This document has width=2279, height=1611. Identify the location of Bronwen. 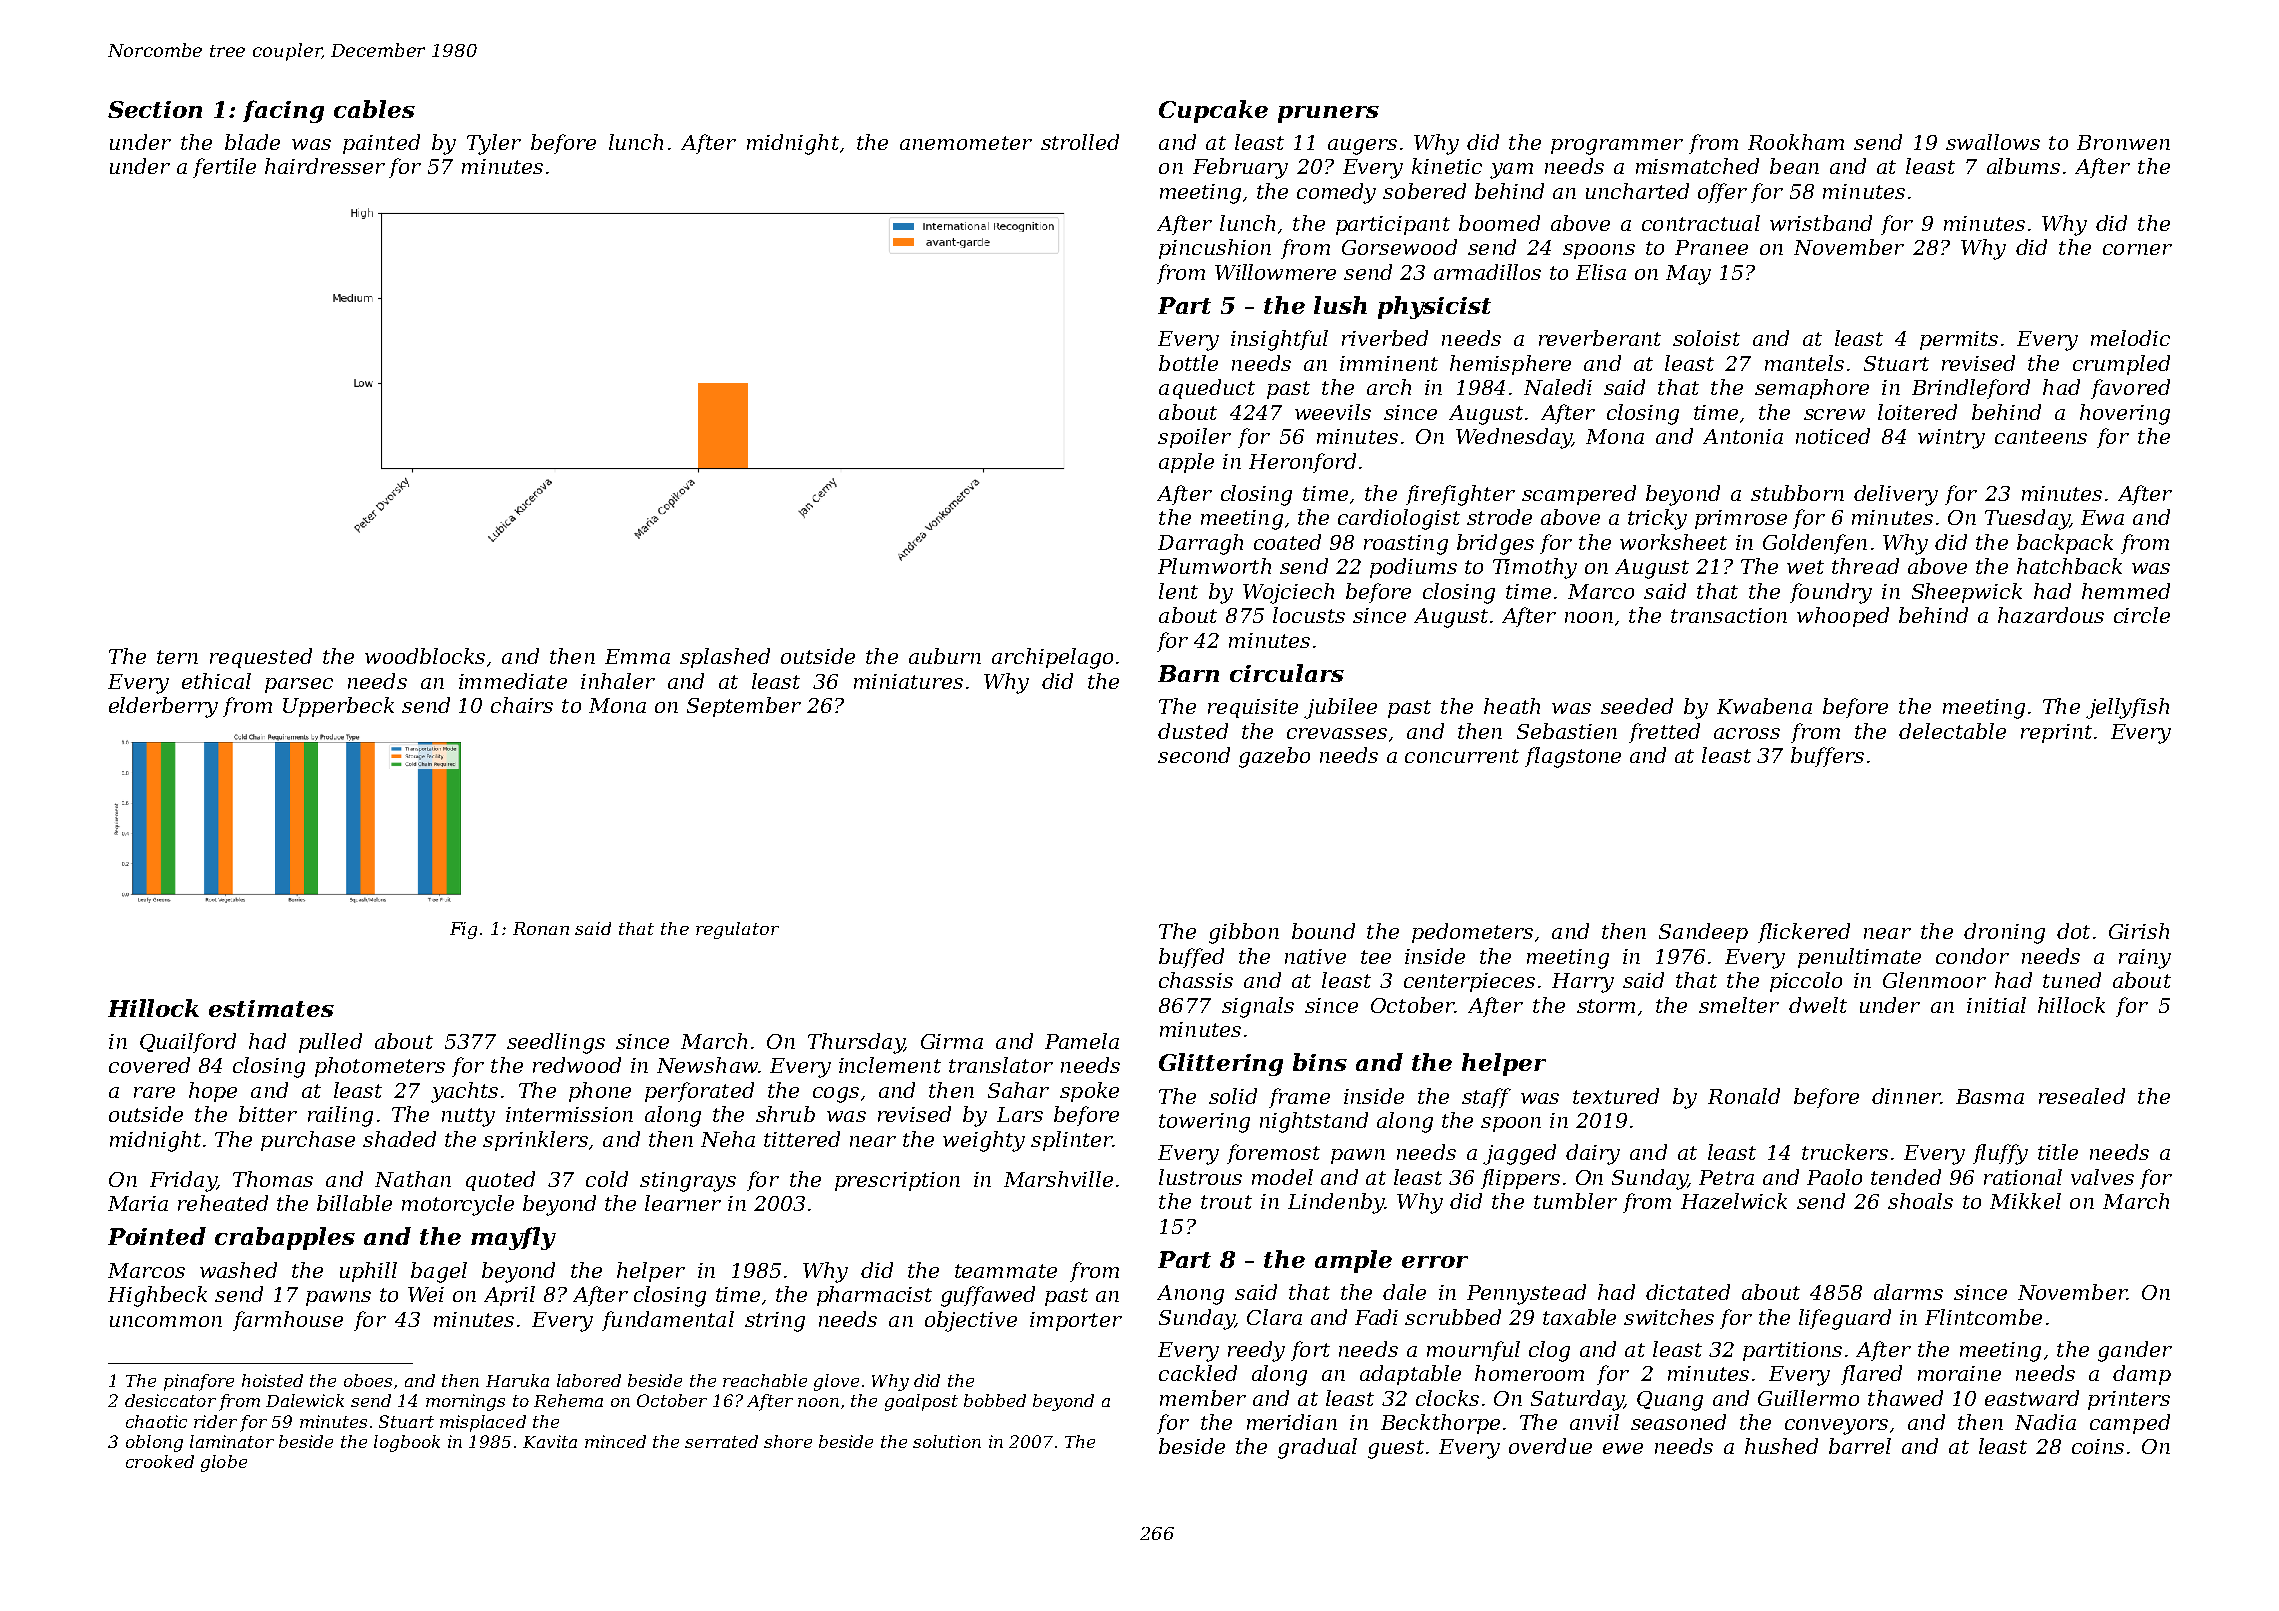
(2123, 142).
